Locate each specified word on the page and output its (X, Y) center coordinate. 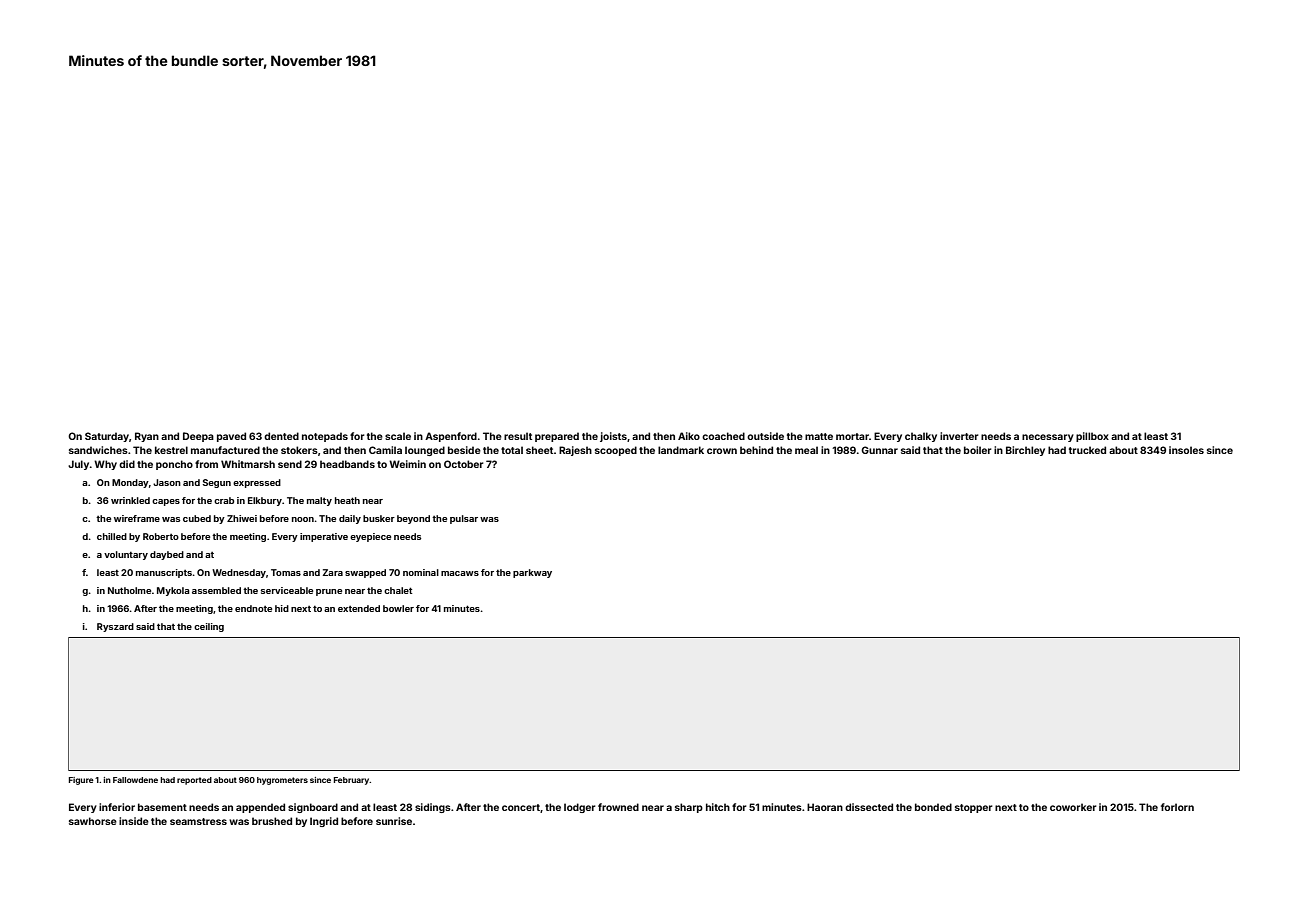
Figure (81, 781)
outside (765, 436)
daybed (167, 555)
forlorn (1177, 807)
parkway (532, 573)
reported (194, 781)
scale (398, 436)
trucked (1087, 450)
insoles (1186, 450)
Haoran (825, 807)
